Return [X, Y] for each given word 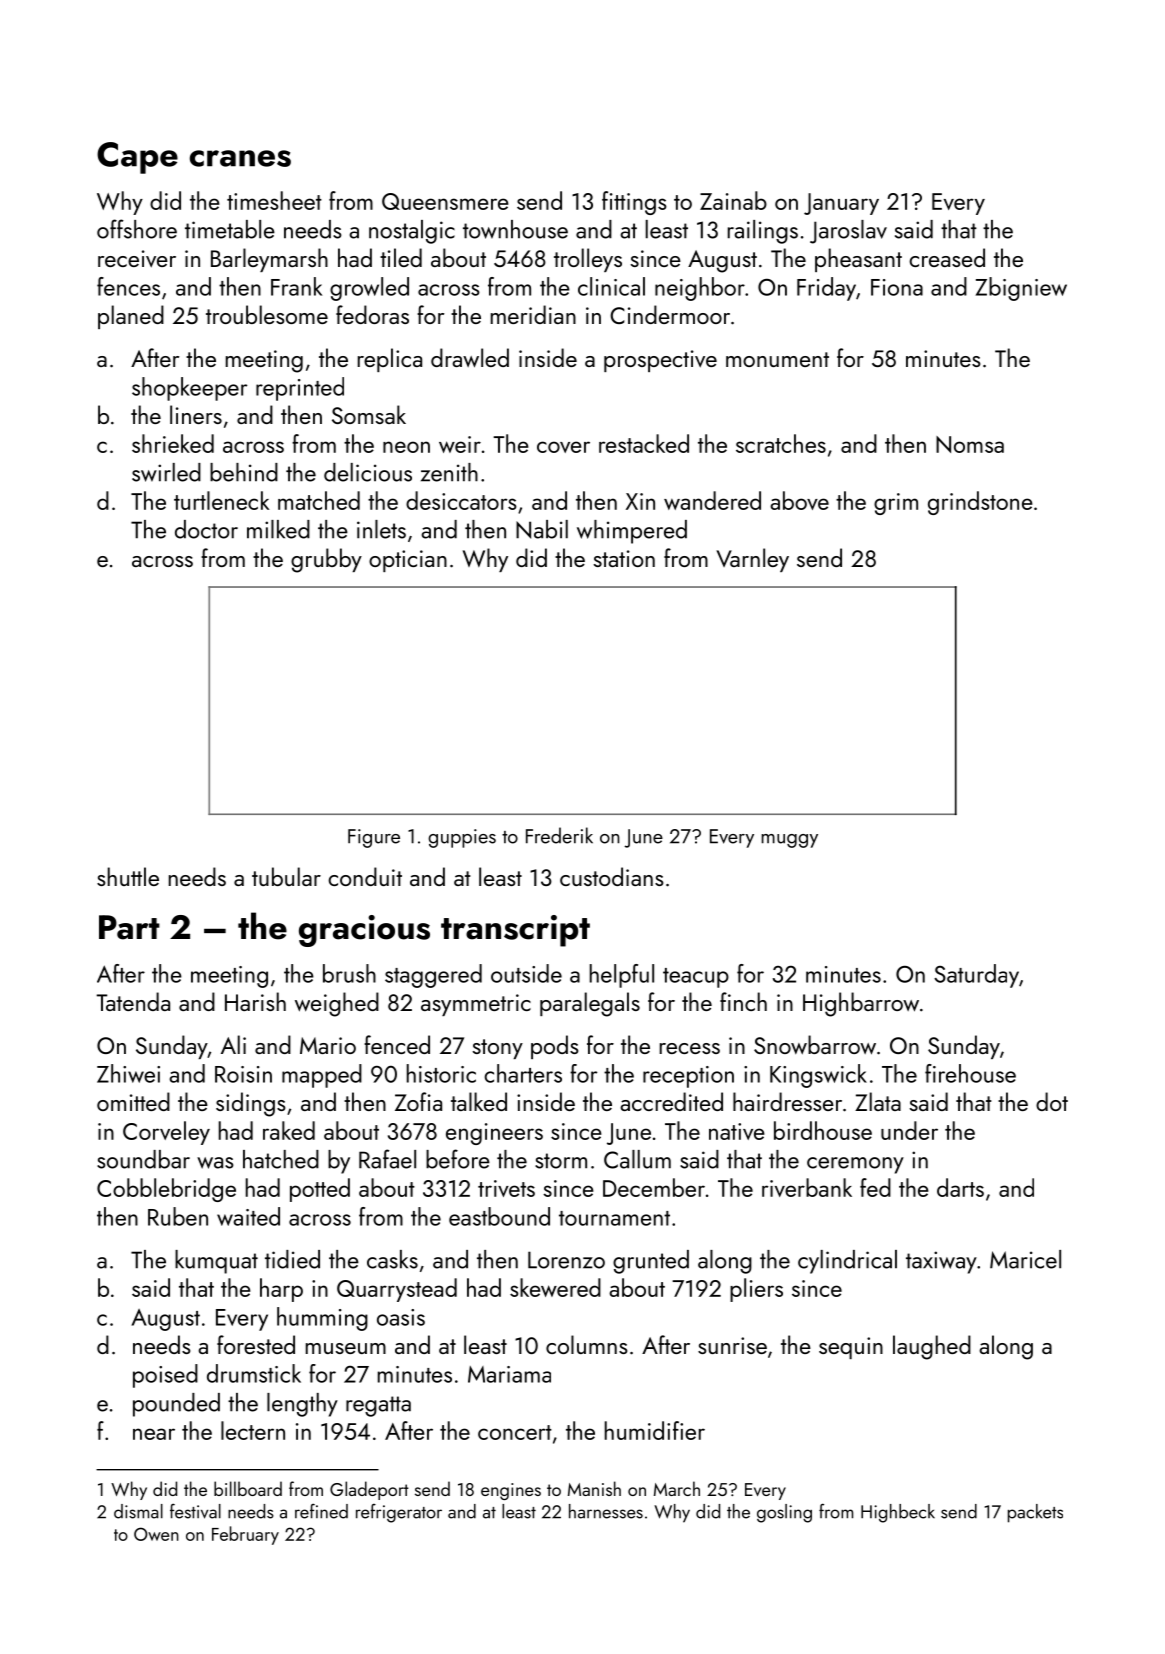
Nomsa [970, 444]
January [841, 204]
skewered [555, 1287]
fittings [634, 203]
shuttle [128, 876]
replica [390, 360]
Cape [137, 158]
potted [320, 1190]
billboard [248, 1488]
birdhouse [823, 1130]
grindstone [980, 503]
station [624, 558]
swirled [166, 472]
